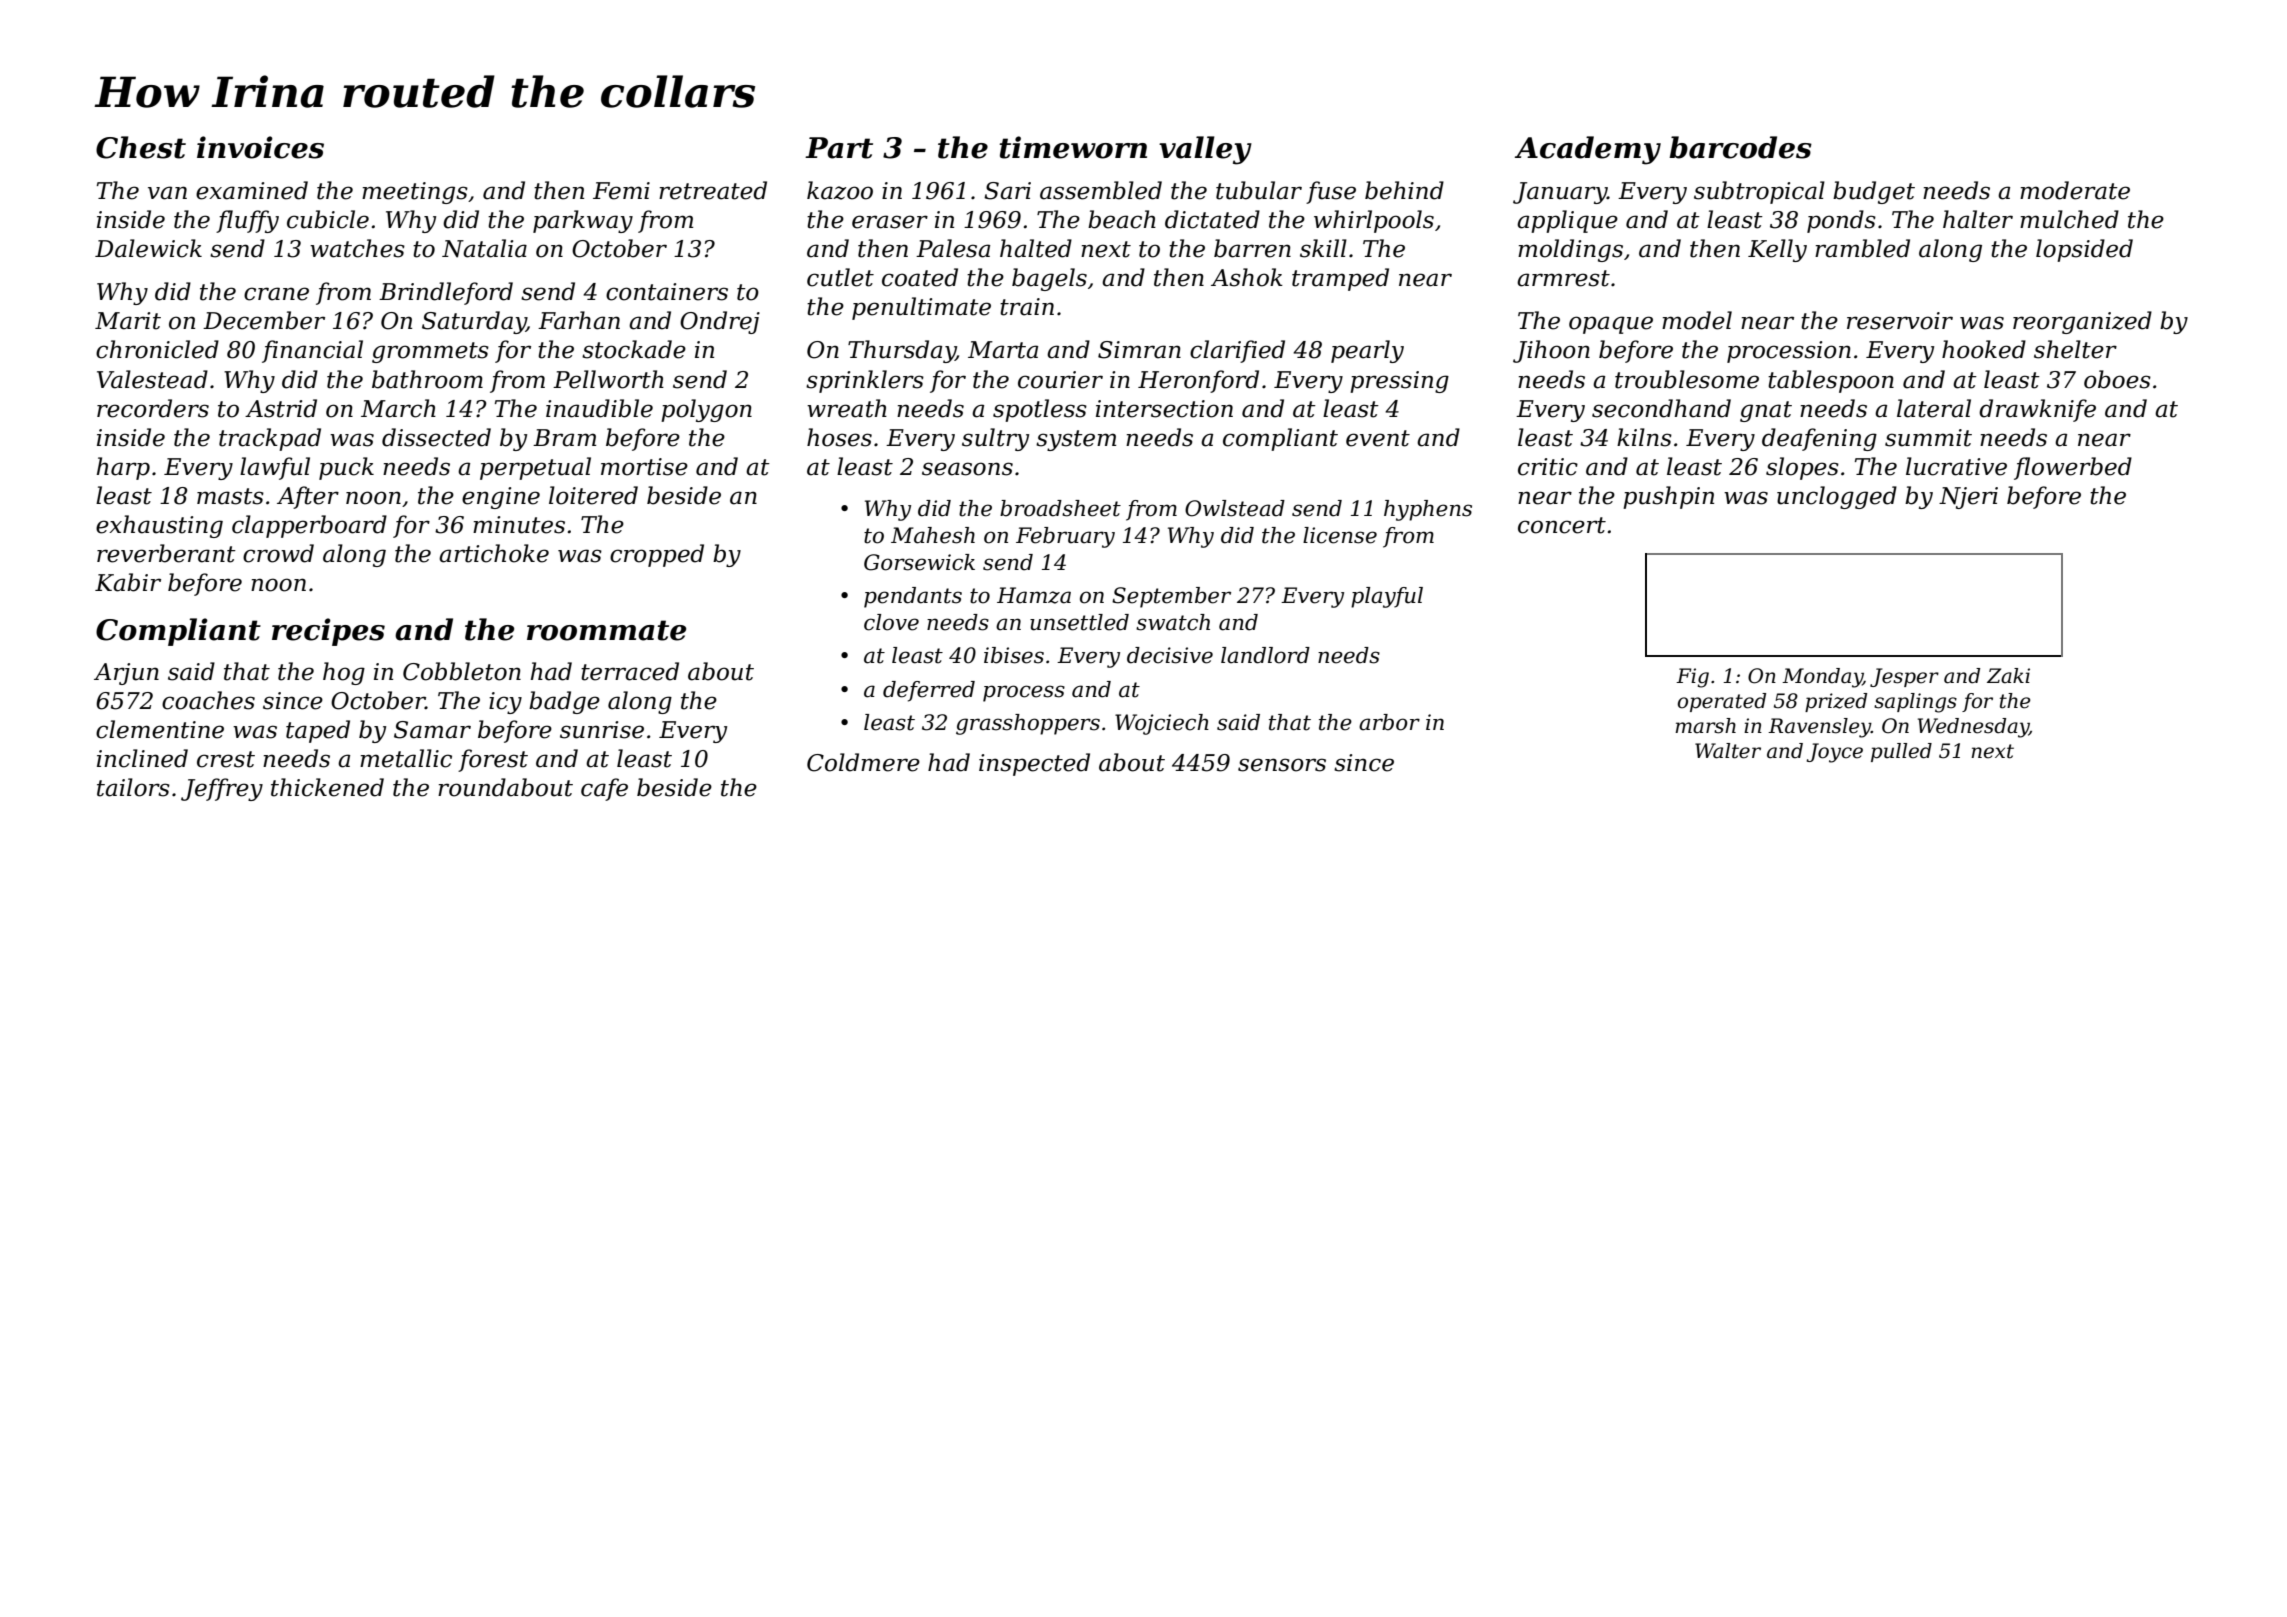  Describe the element at coordinates (152, 379) in the page. I see `Valestead` at that location.
